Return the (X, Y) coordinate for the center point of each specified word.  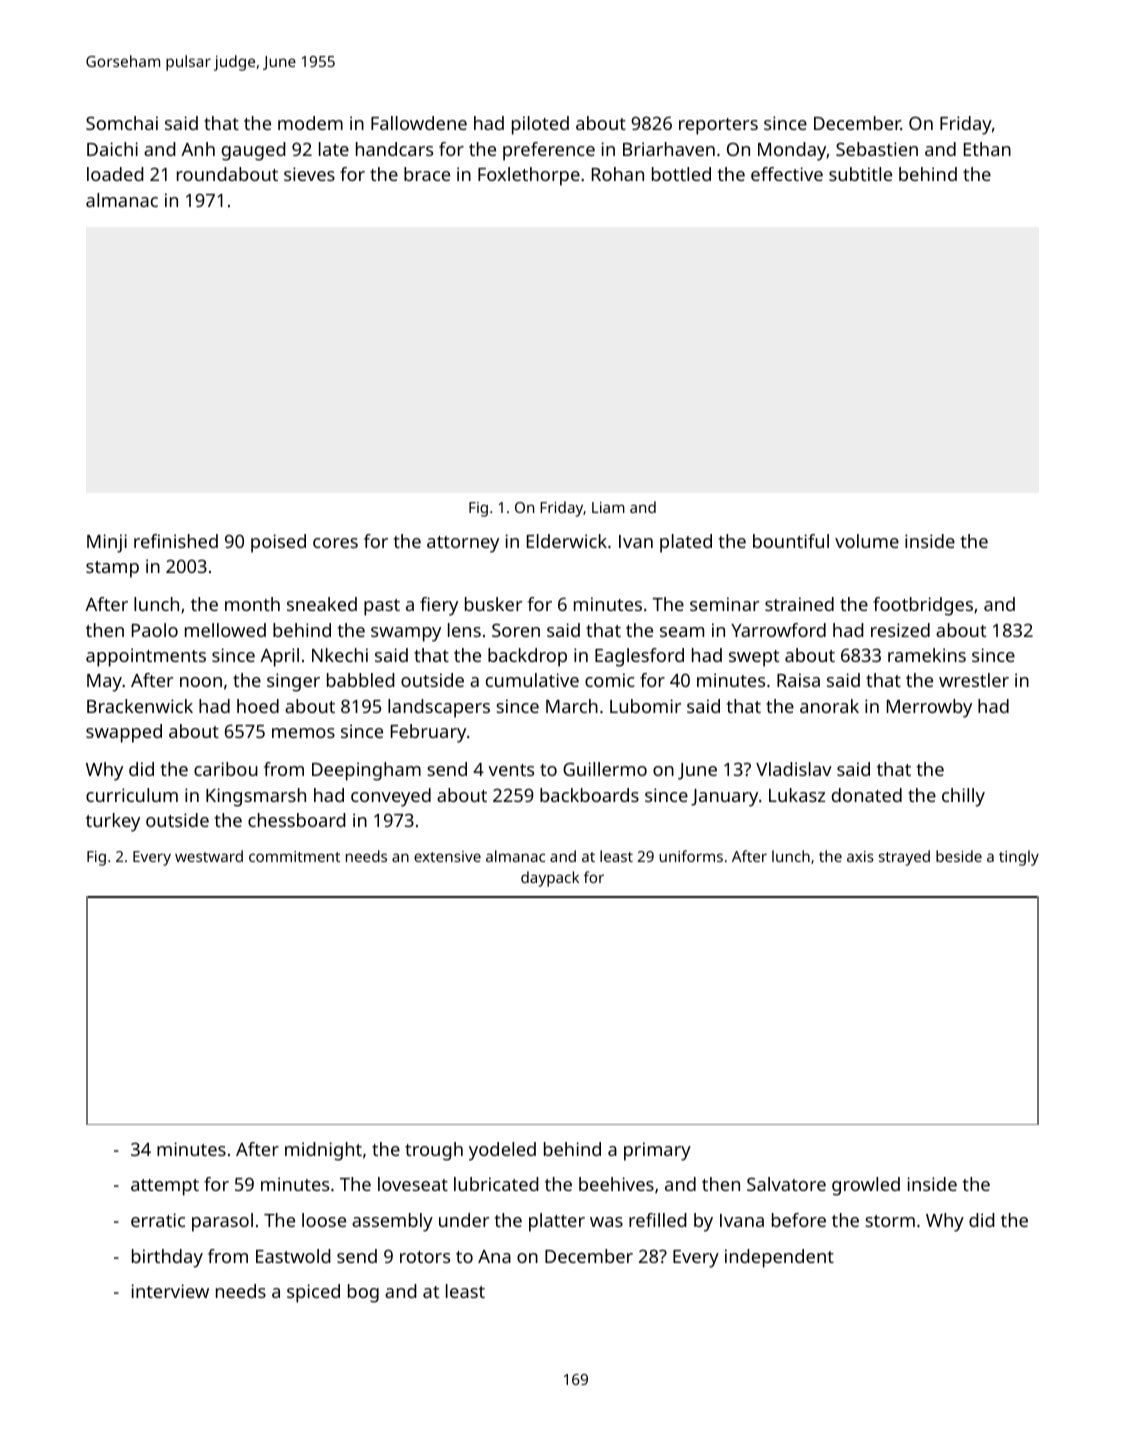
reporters (718, 126)
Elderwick (567, 541)
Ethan (987, 149)
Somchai (122, 123)
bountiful (791, 541)
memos (303, 733)
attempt (165, 1187)
